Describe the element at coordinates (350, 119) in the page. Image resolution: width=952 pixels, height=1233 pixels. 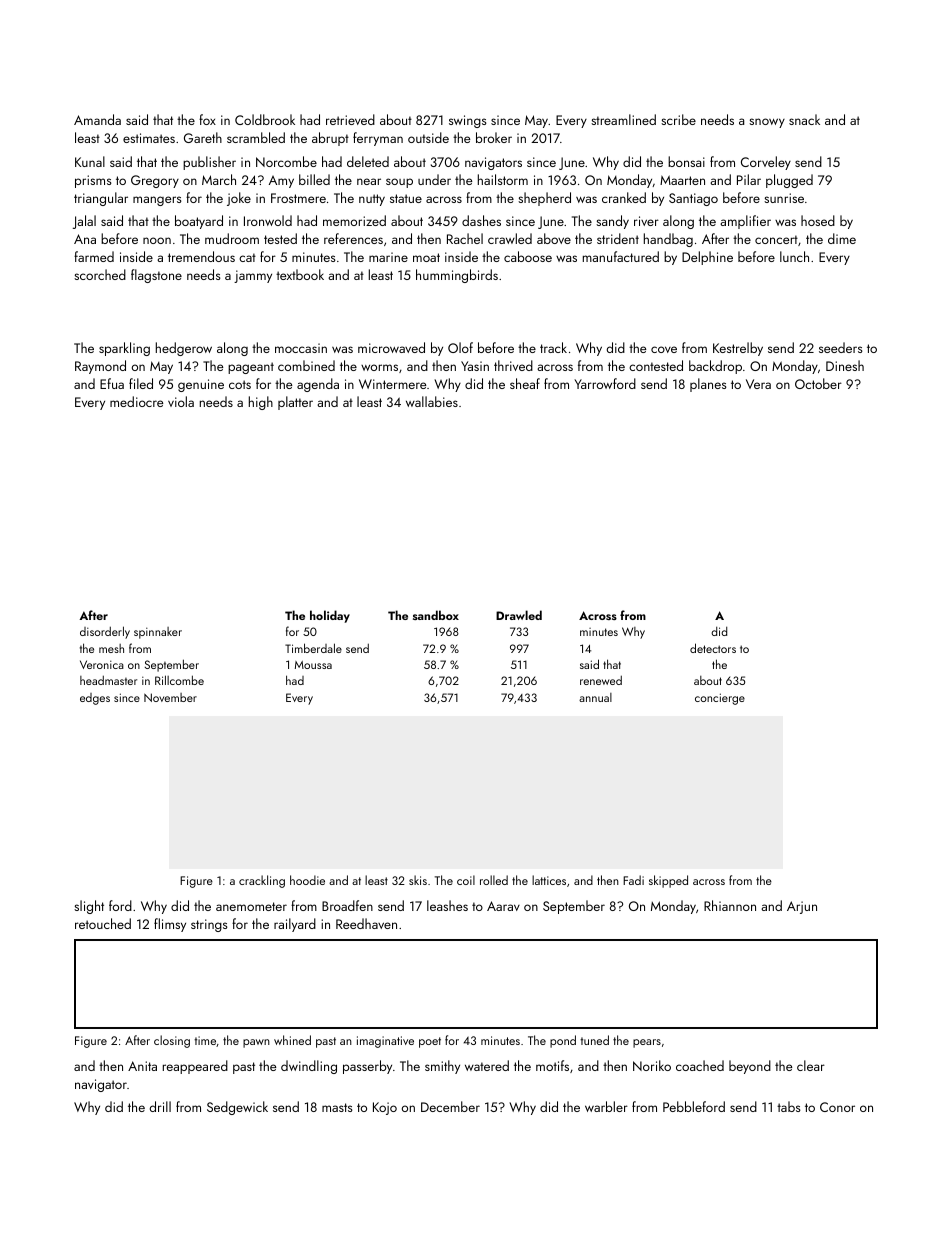
I see `retrieved` at that location.
